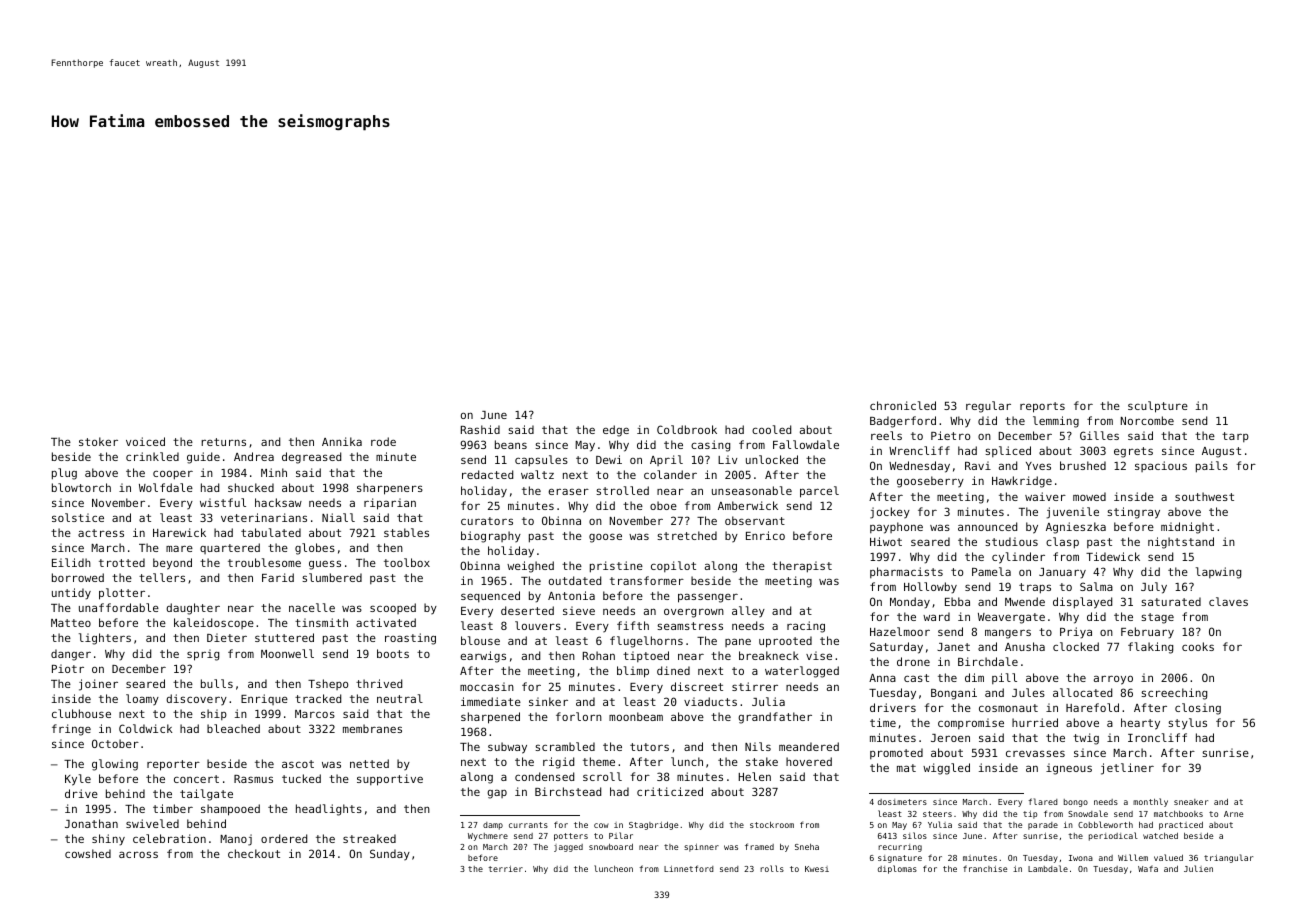  What do you see at coordinates (493, 826) in the screenshot?
I see `damp` at bounding box center [493, 826].
